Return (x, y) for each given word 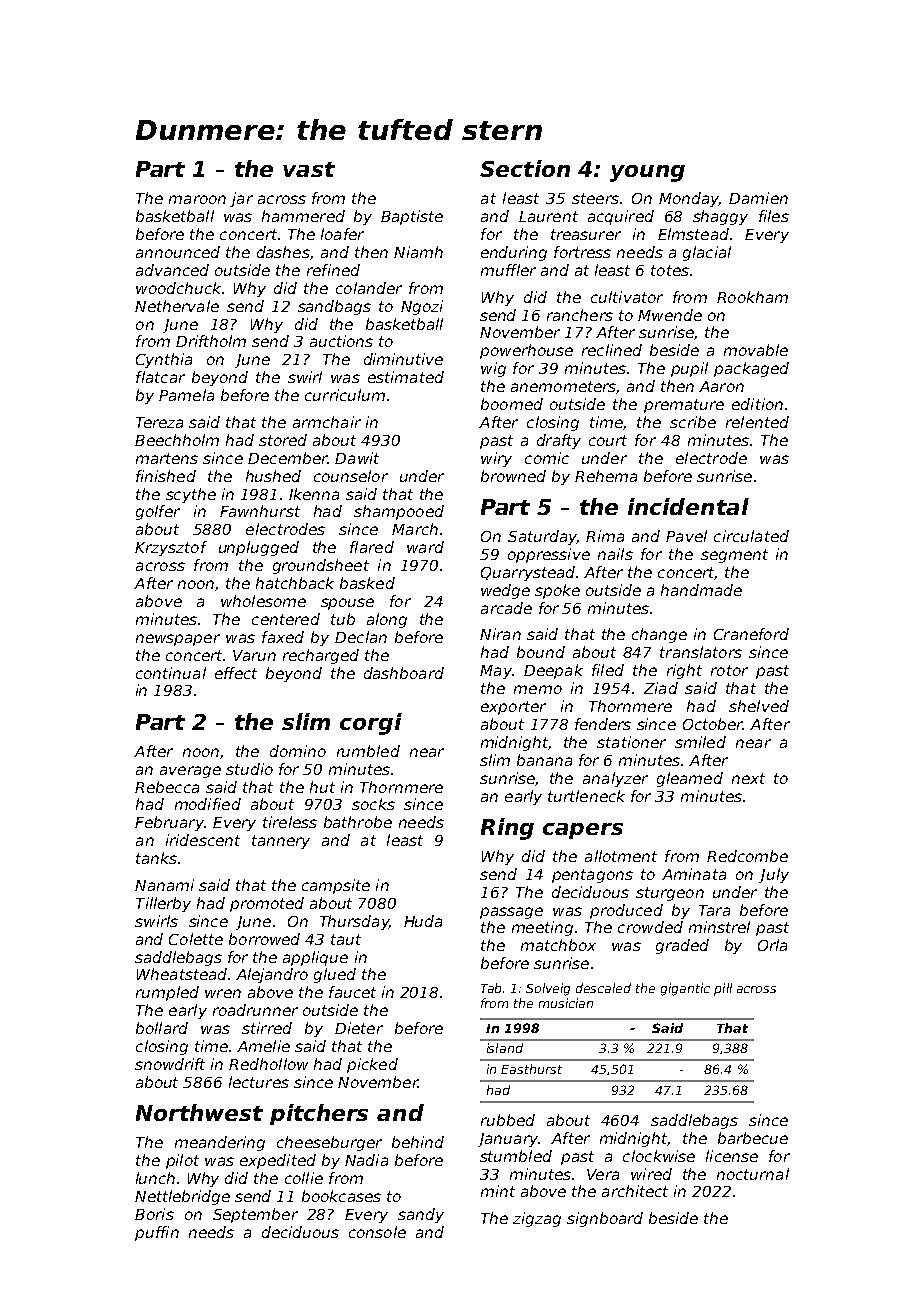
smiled (700, 742)
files (774, 216)
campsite (336, 886)
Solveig (548, 989)
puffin (157, 1233)
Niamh (418, 252)
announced (178, 252)
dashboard (404, 673)
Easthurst (531, 1069)
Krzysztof (171, 548)
